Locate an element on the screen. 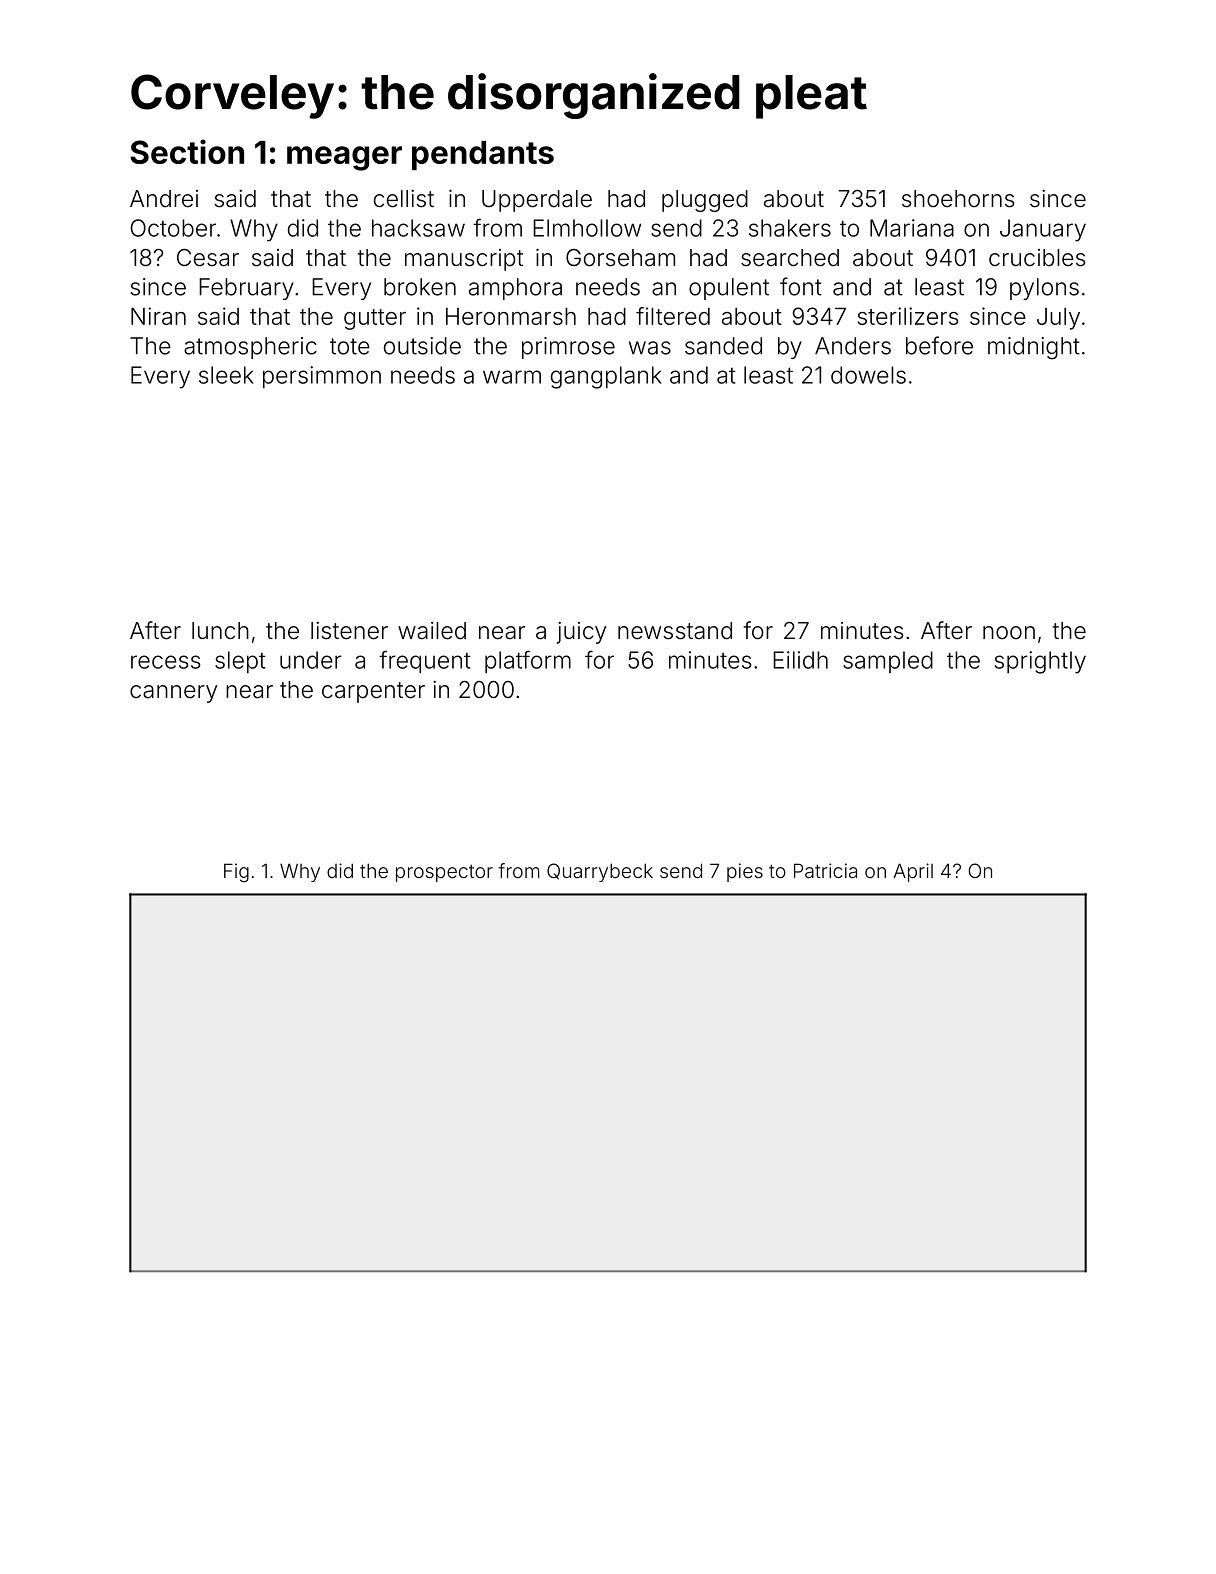  noon is located at coordinates (1009, 633).
